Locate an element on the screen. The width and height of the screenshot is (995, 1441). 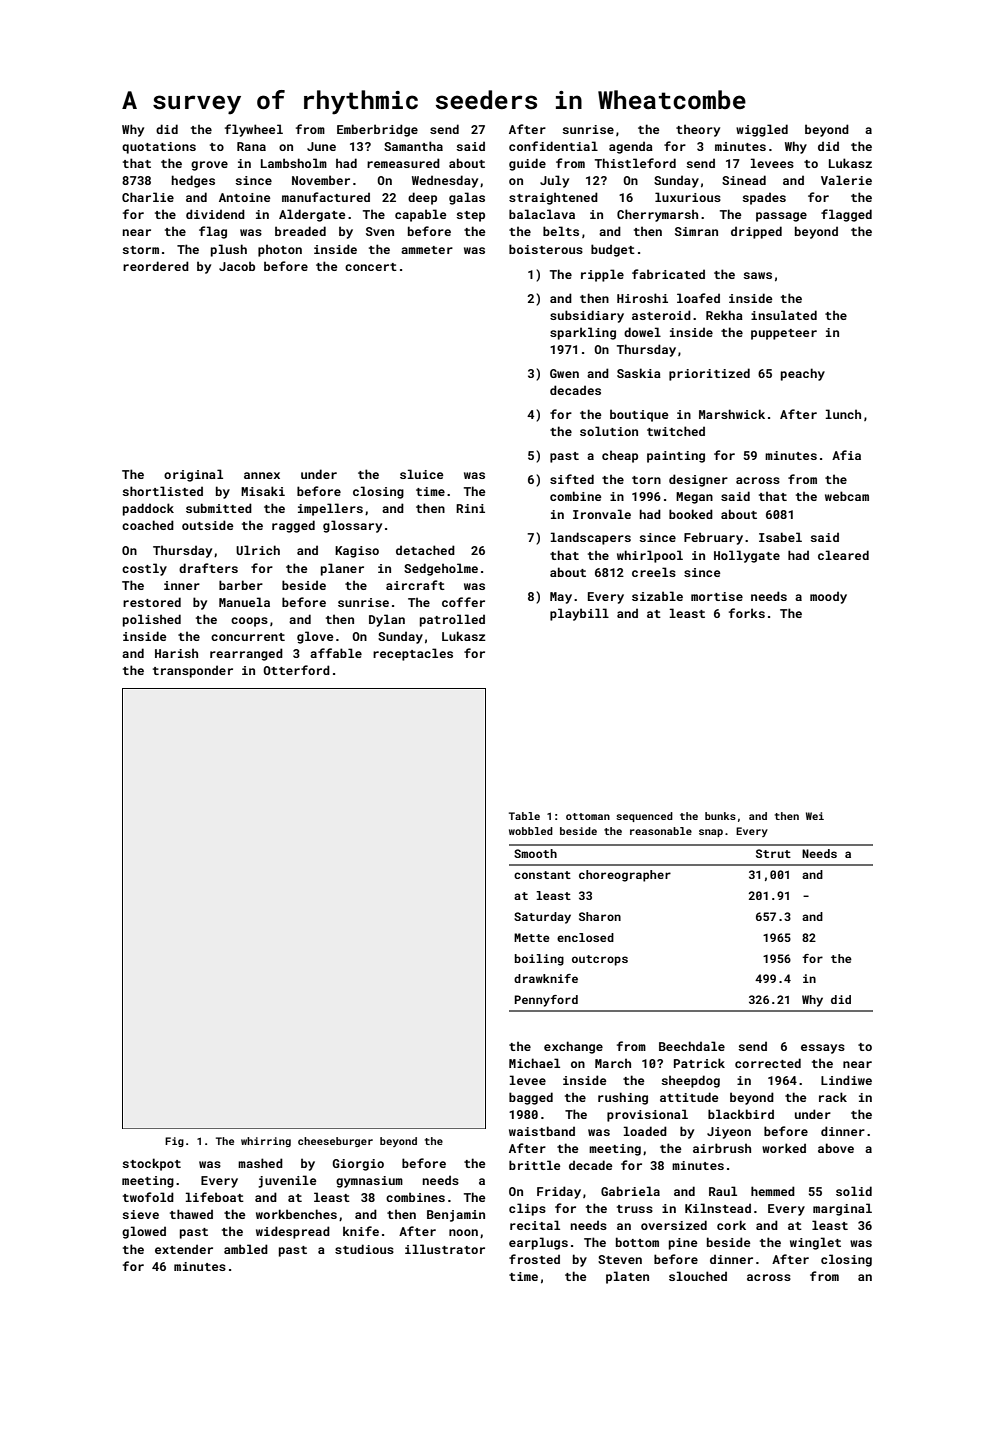
annex is located at coordinates (262, 475).
